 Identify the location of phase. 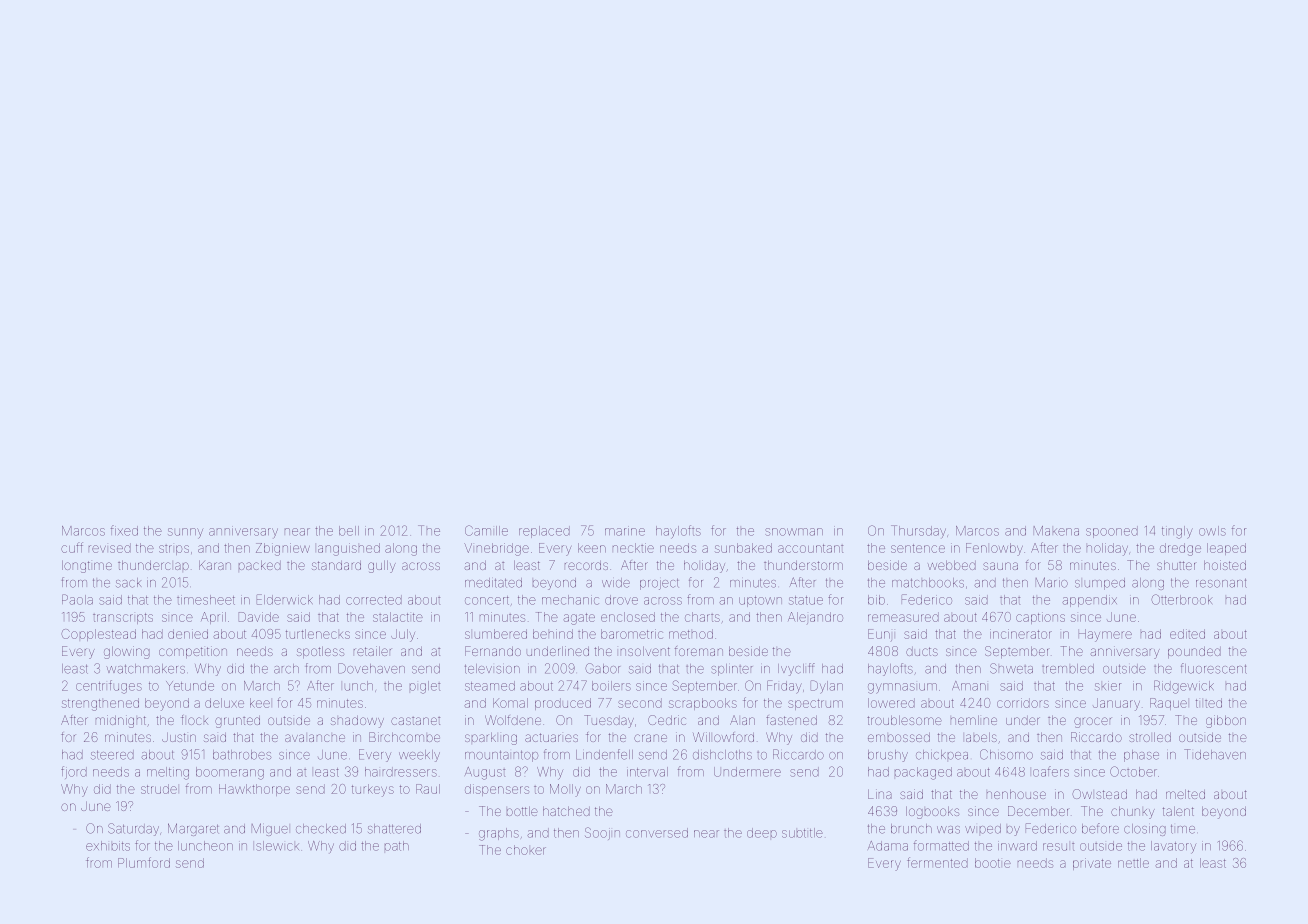
(1141, 756).
